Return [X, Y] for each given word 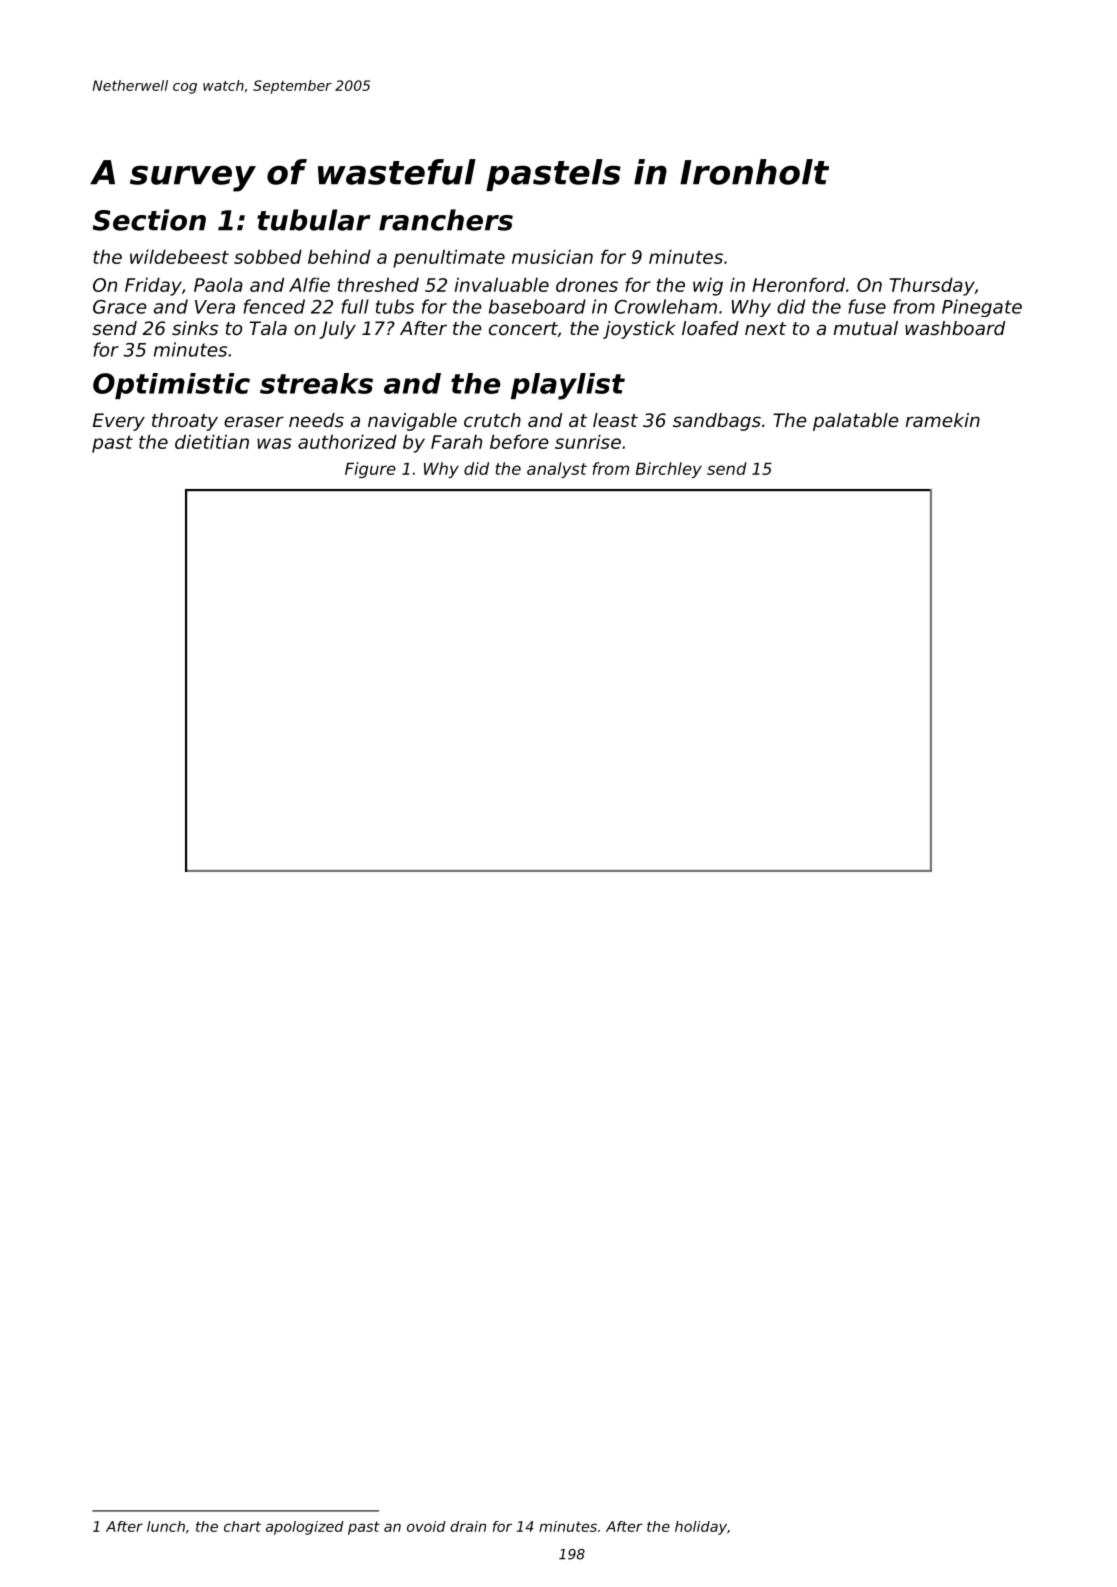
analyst [557, 470]
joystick [639, 330]
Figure [370, 470]
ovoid [426, 1526]
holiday [701, 1528]
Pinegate [982, 308]
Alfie [309, 284]
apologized [305, 1528]
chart [242, 1526]
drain [468, 1526]
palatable [856, 422]
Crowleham [666, 306]
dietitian [212, 441]
